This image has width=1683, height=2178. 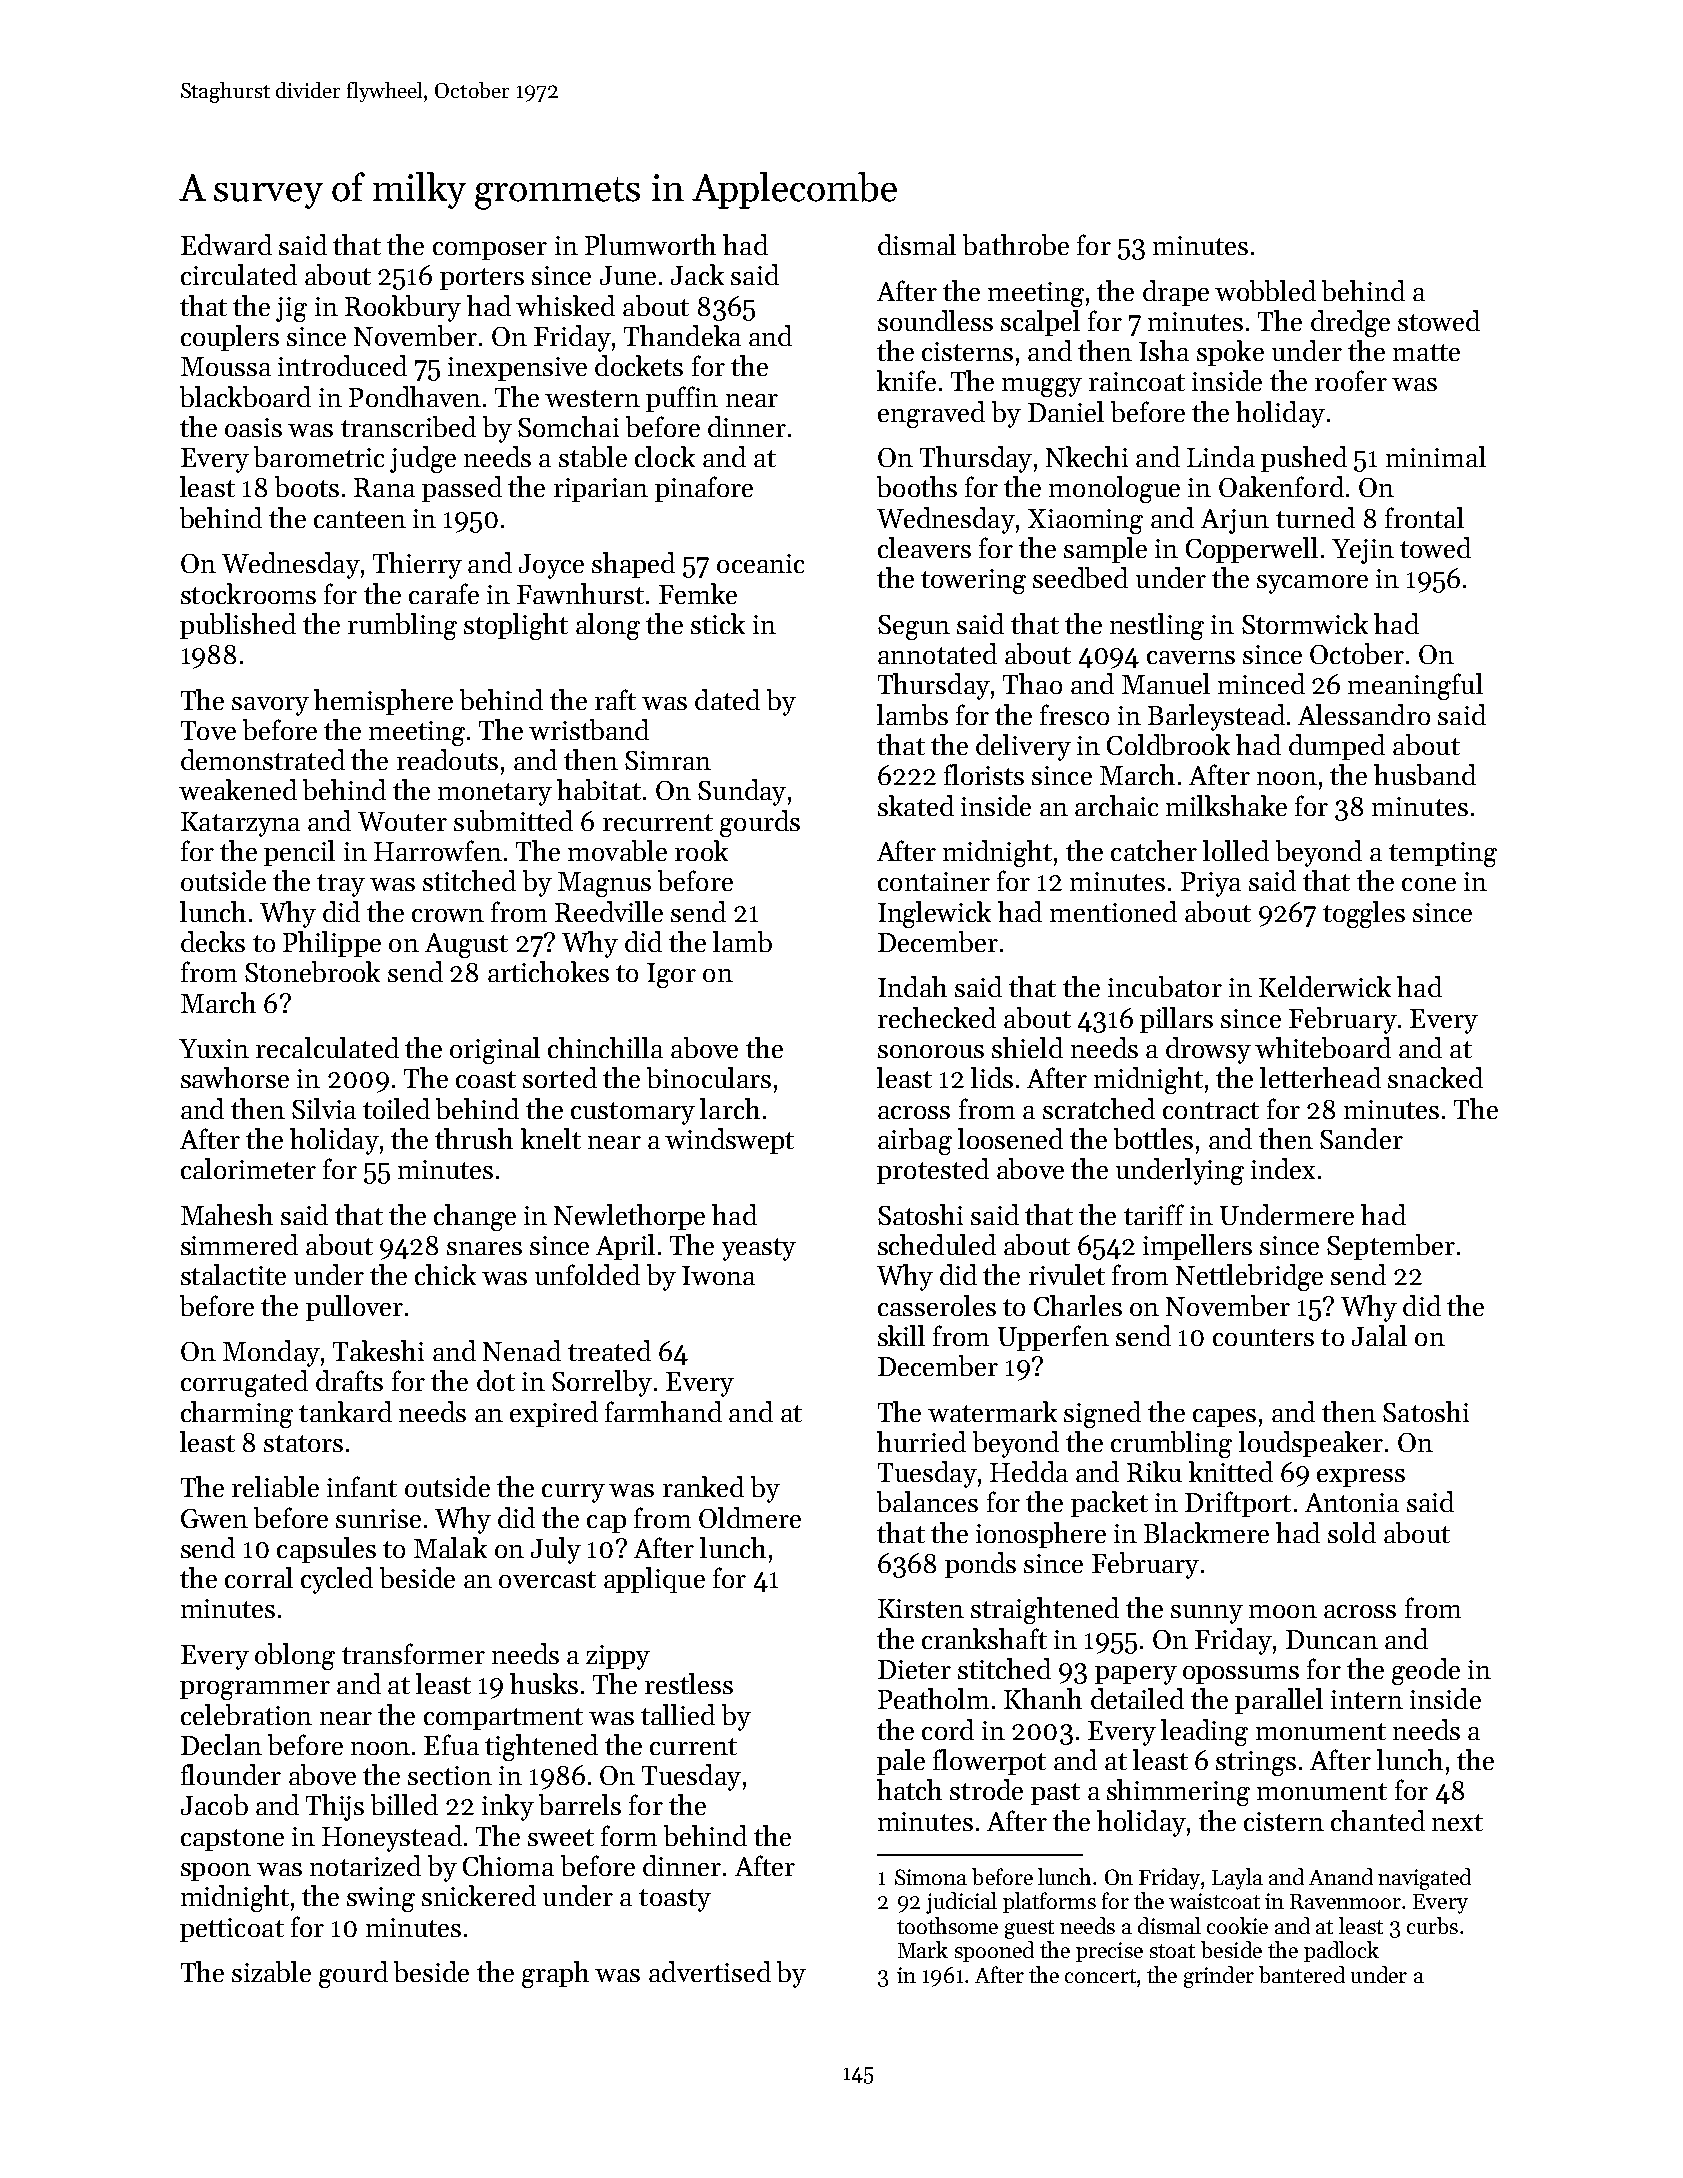 I want to click on Jalal, so click(x=1379, y=1335).
